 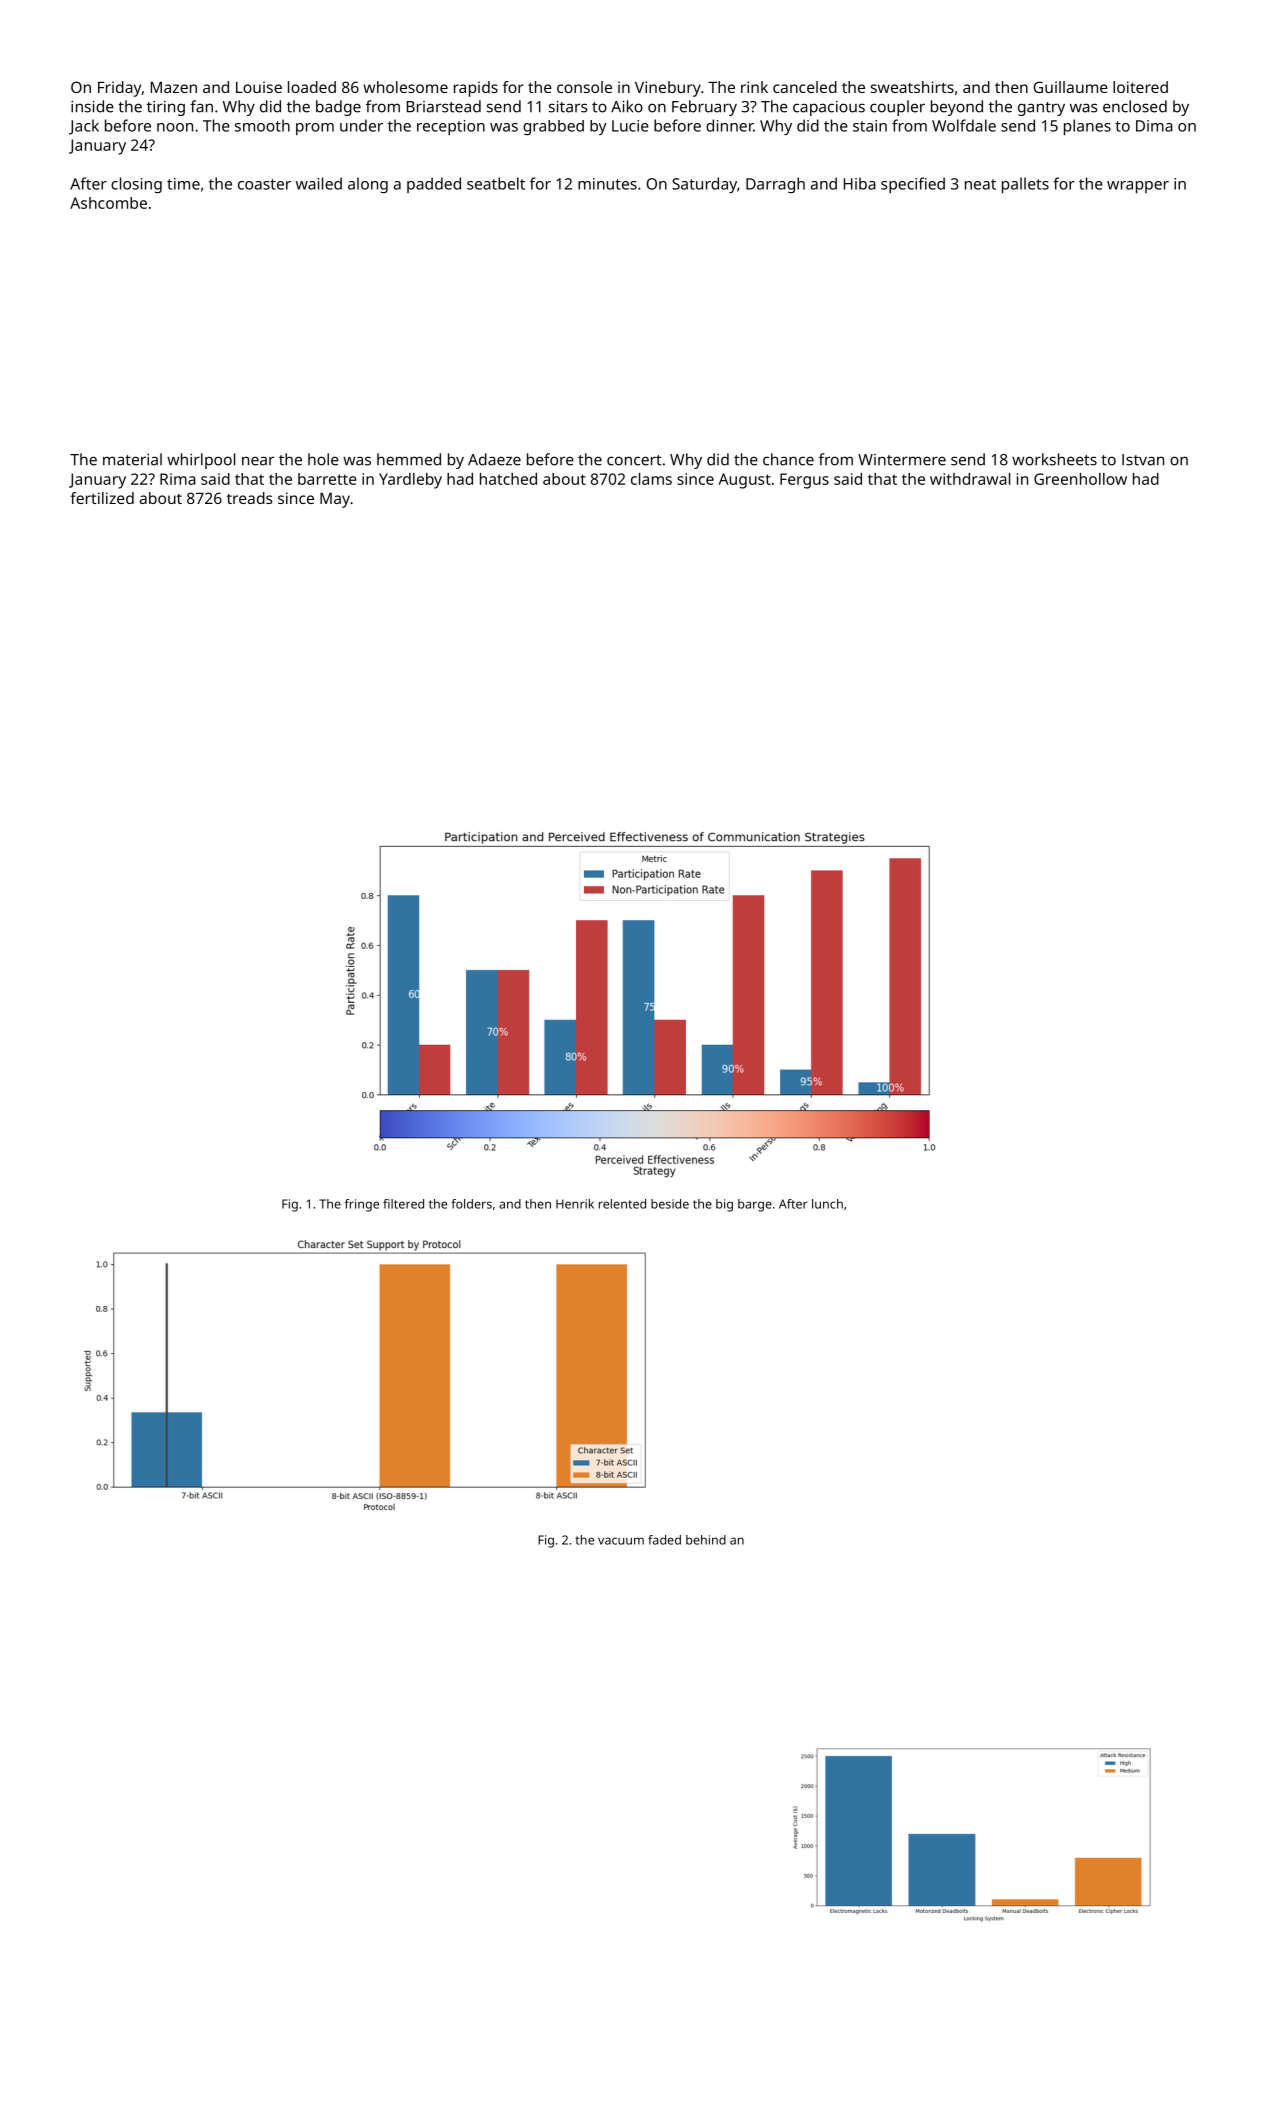 I want to click on Dima, so click(x=1154, y=126).
